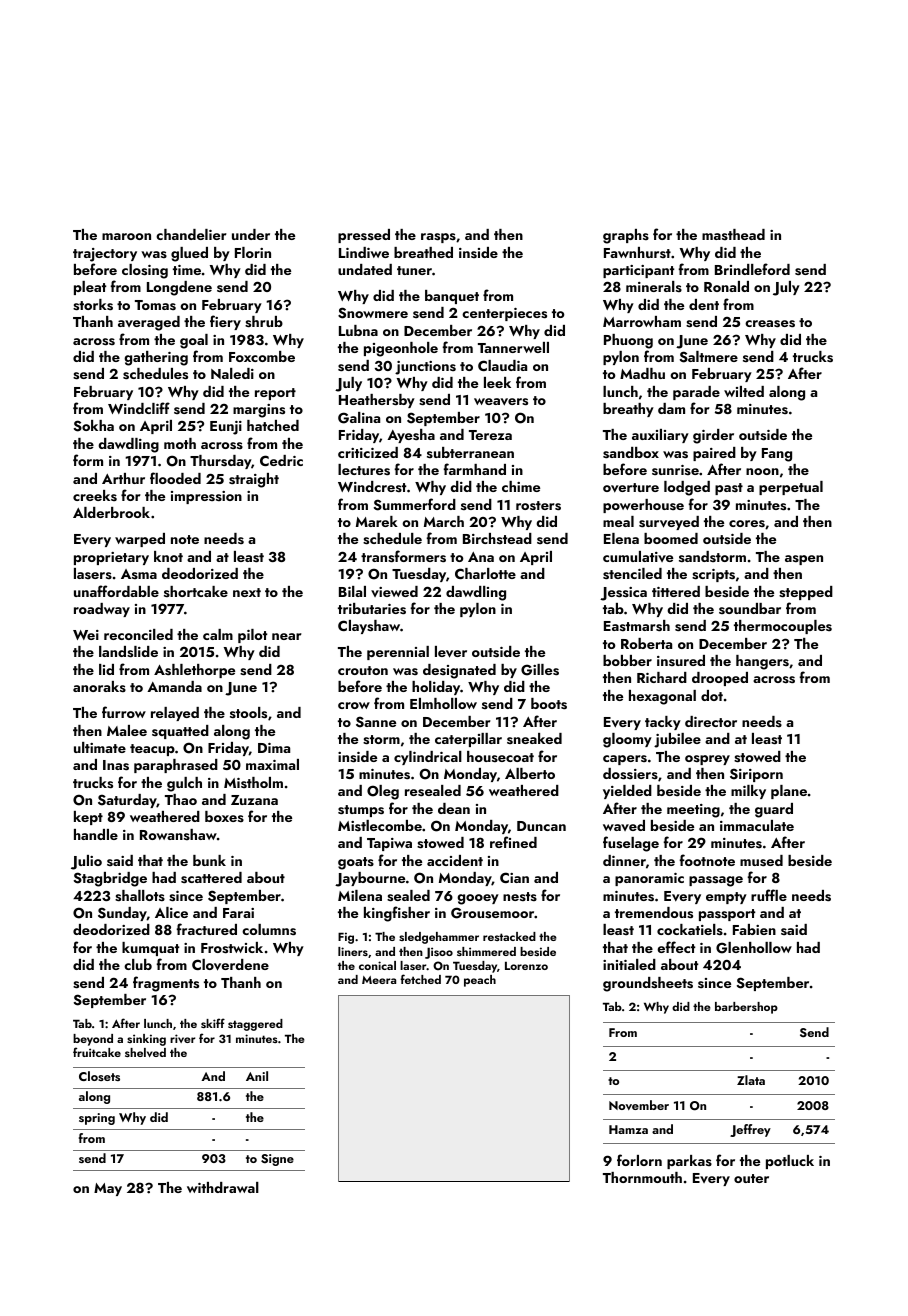  What do you see at coordinates (777, 455) in the document?
I see `Fang` at bounding box center [777, 455].
